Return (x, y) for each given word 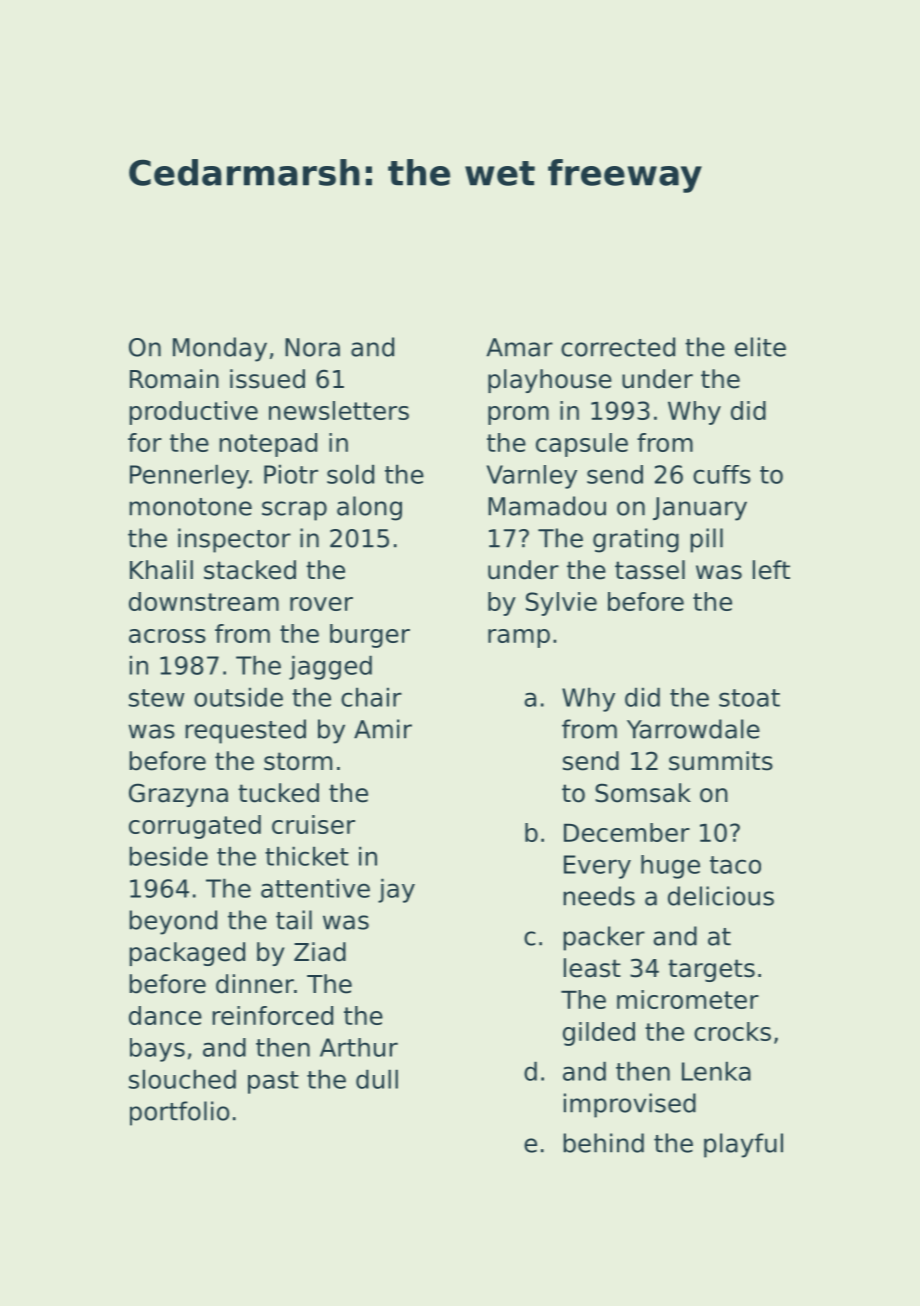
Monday (220, 349)
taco (735, 865)
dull (377, 1079)
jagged (330, 667)
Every (597, 867)
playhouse (550, 381)
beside (168, 856)
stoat (749, 698)
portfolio (179, 1113)
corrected (618, 347)
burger (370, 636)
